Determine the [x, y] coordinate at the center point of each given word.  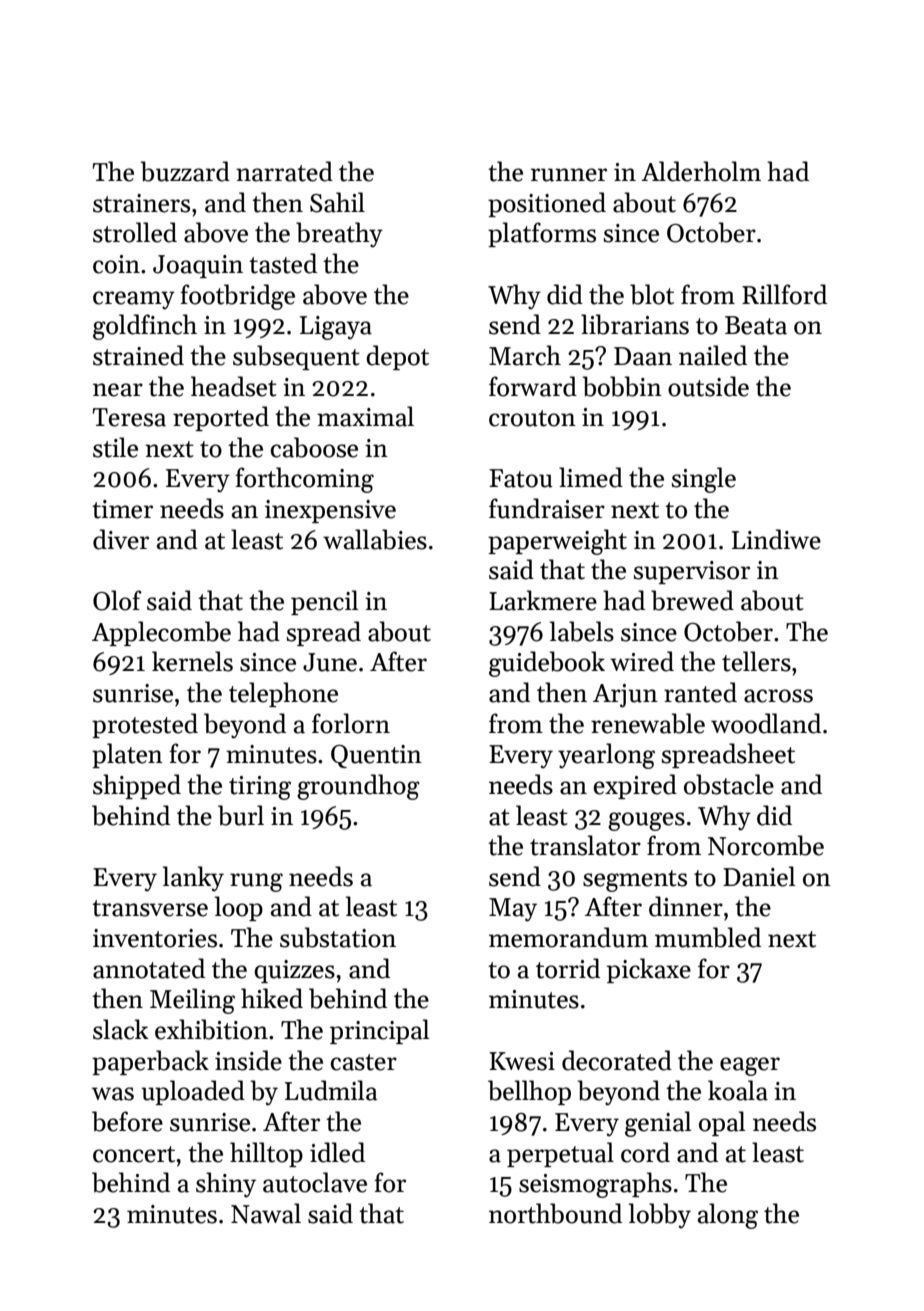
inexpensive [330, 511]
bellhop [529, 1092]
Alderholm [701, 171]
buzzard [185, 171]
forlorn [351, 723]
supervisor [692, 572]
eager [750, 1066]
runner [569, 175]
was [113, 1094]
